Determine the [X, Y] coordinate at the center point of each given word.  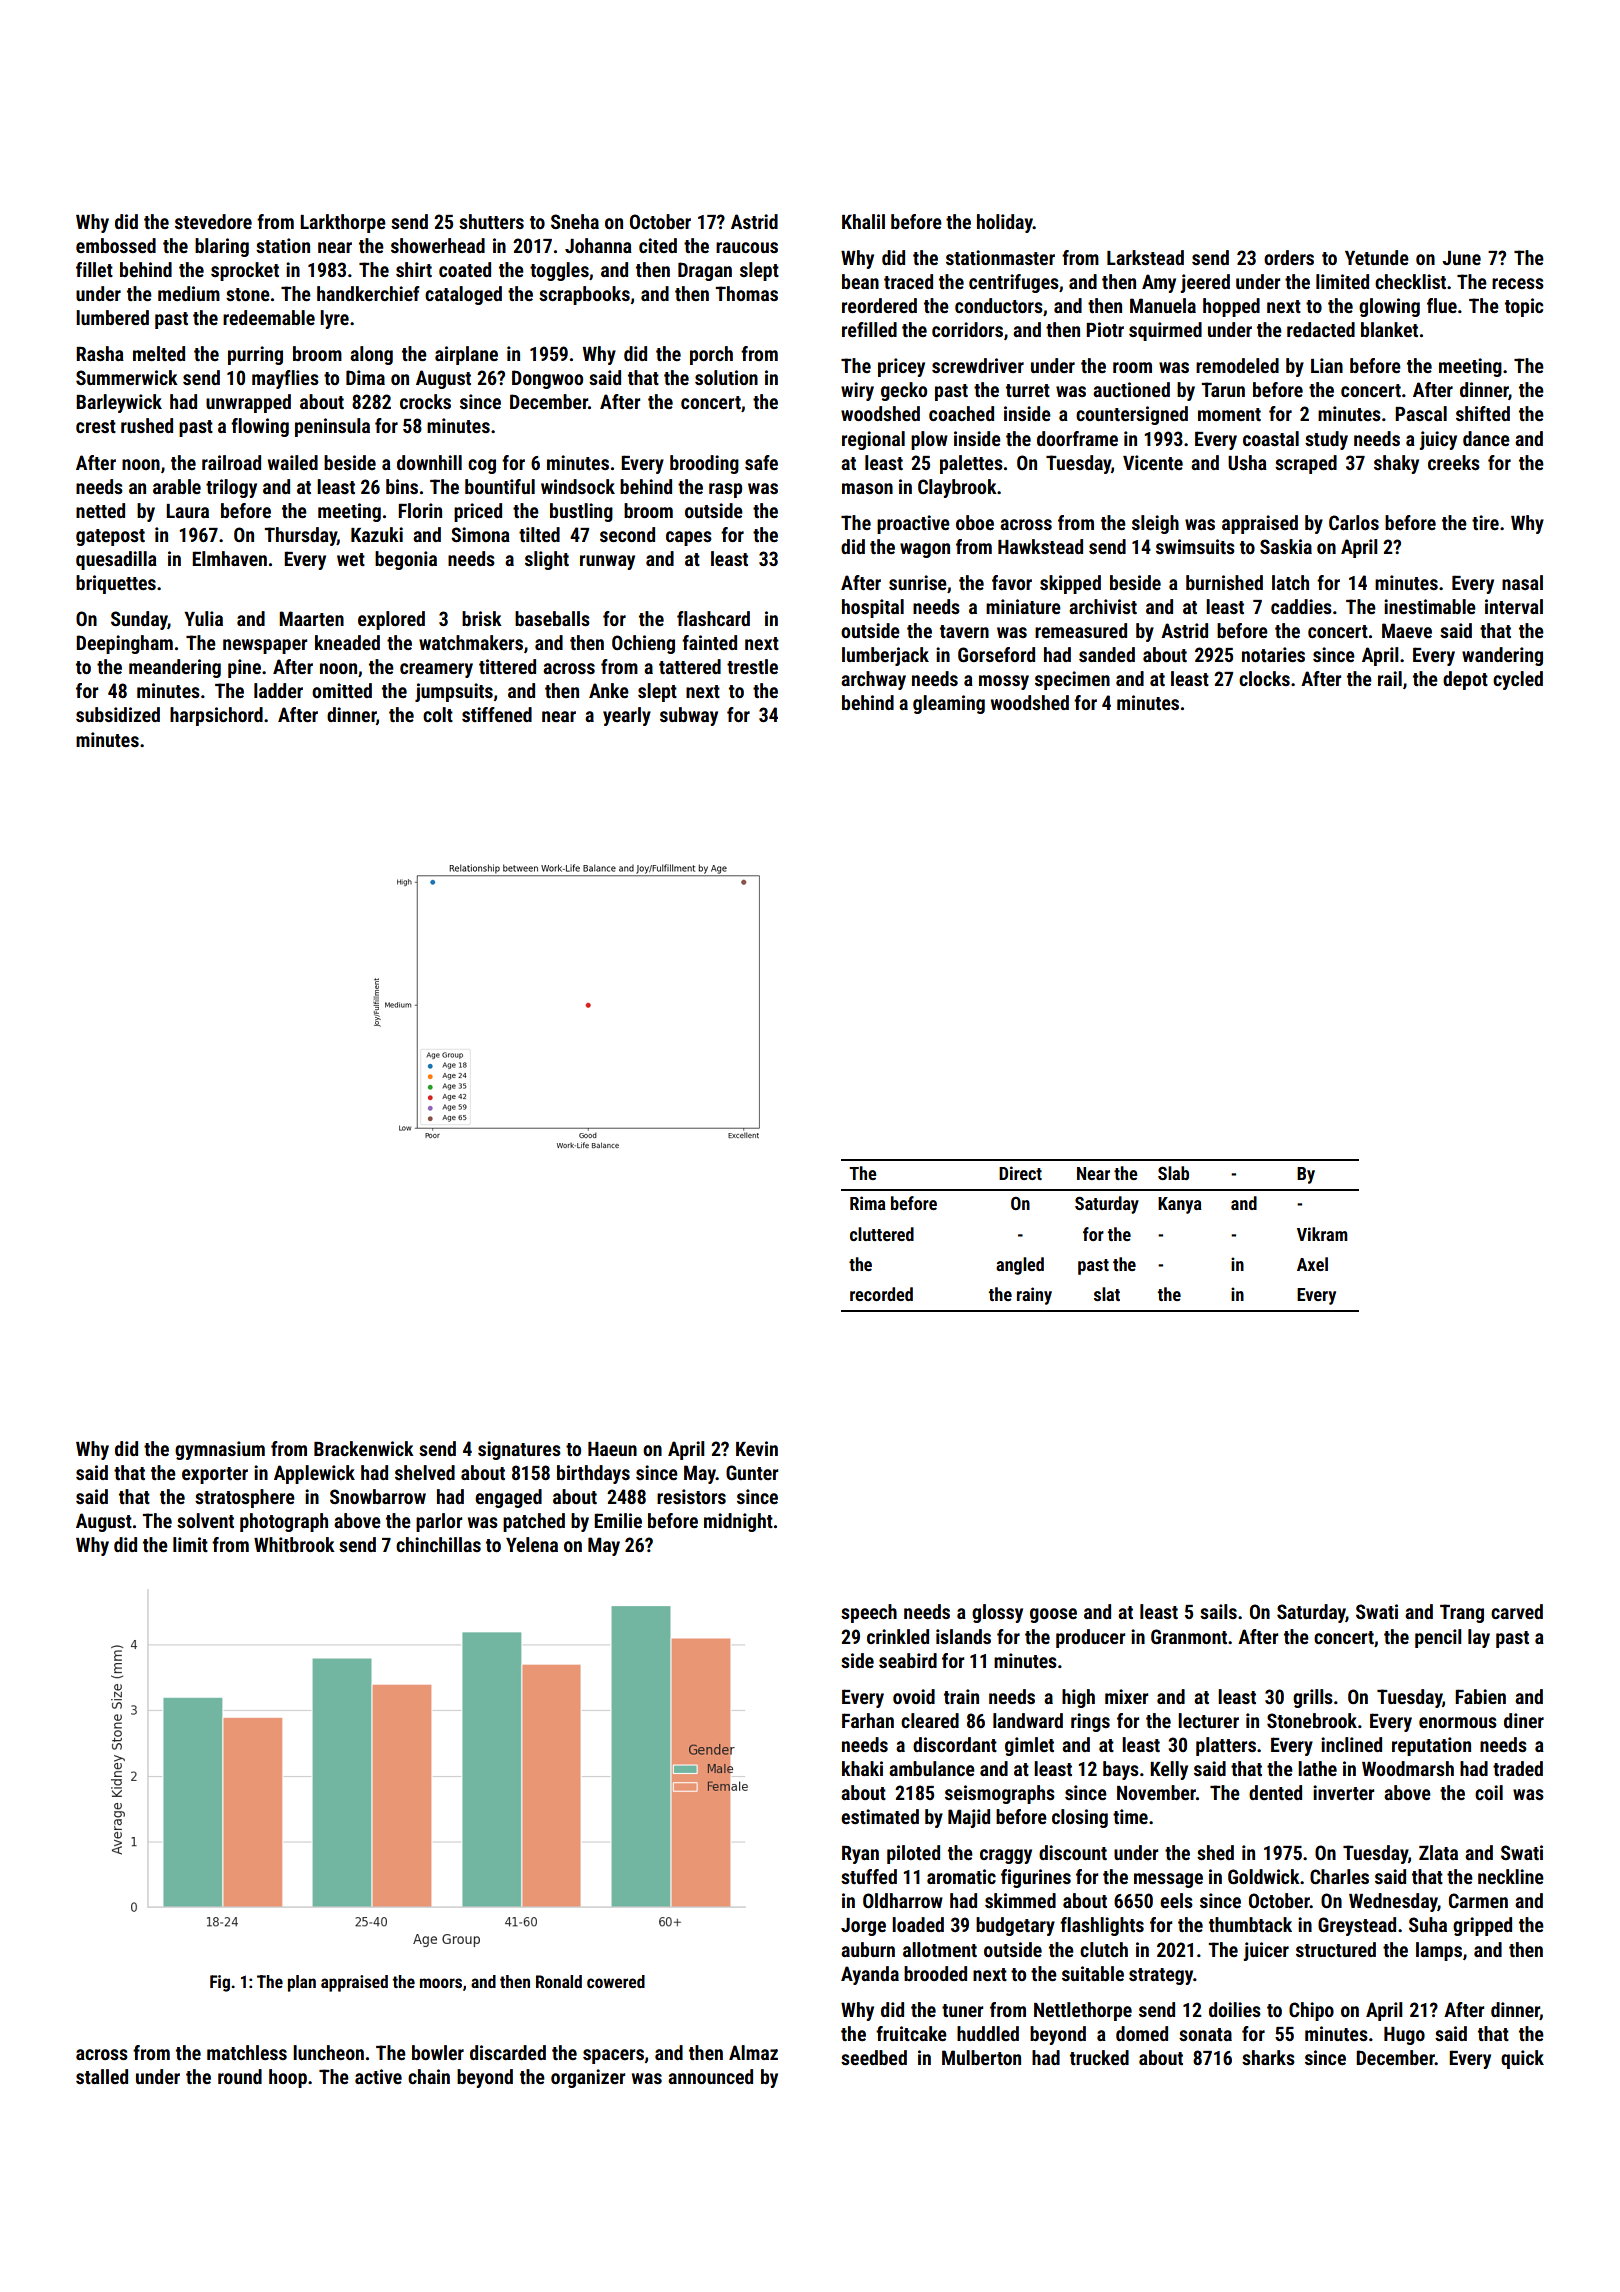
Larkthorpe [343, 223]
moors [441, 1983]
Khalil [863, 221]
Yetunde [1377, 257]
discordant [955, 1744]
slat [1107, 1294]
